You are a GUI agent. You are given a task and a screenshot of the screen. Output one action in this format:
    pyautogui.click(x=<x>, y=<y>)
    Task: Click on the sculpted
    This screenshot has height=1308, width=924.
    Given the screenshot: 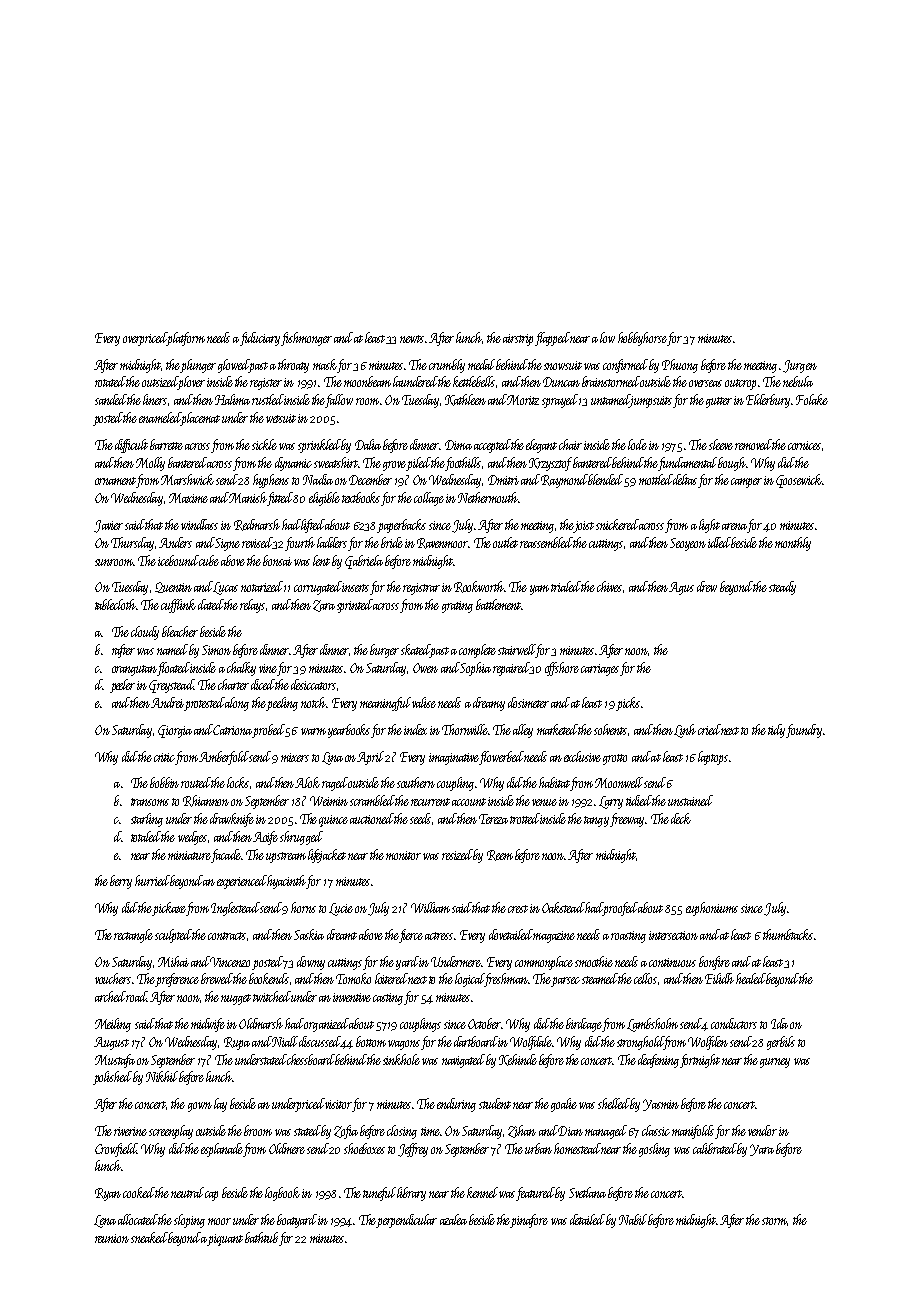 What is the action you would take?
    pyautogui.click(x=174, y=936)
